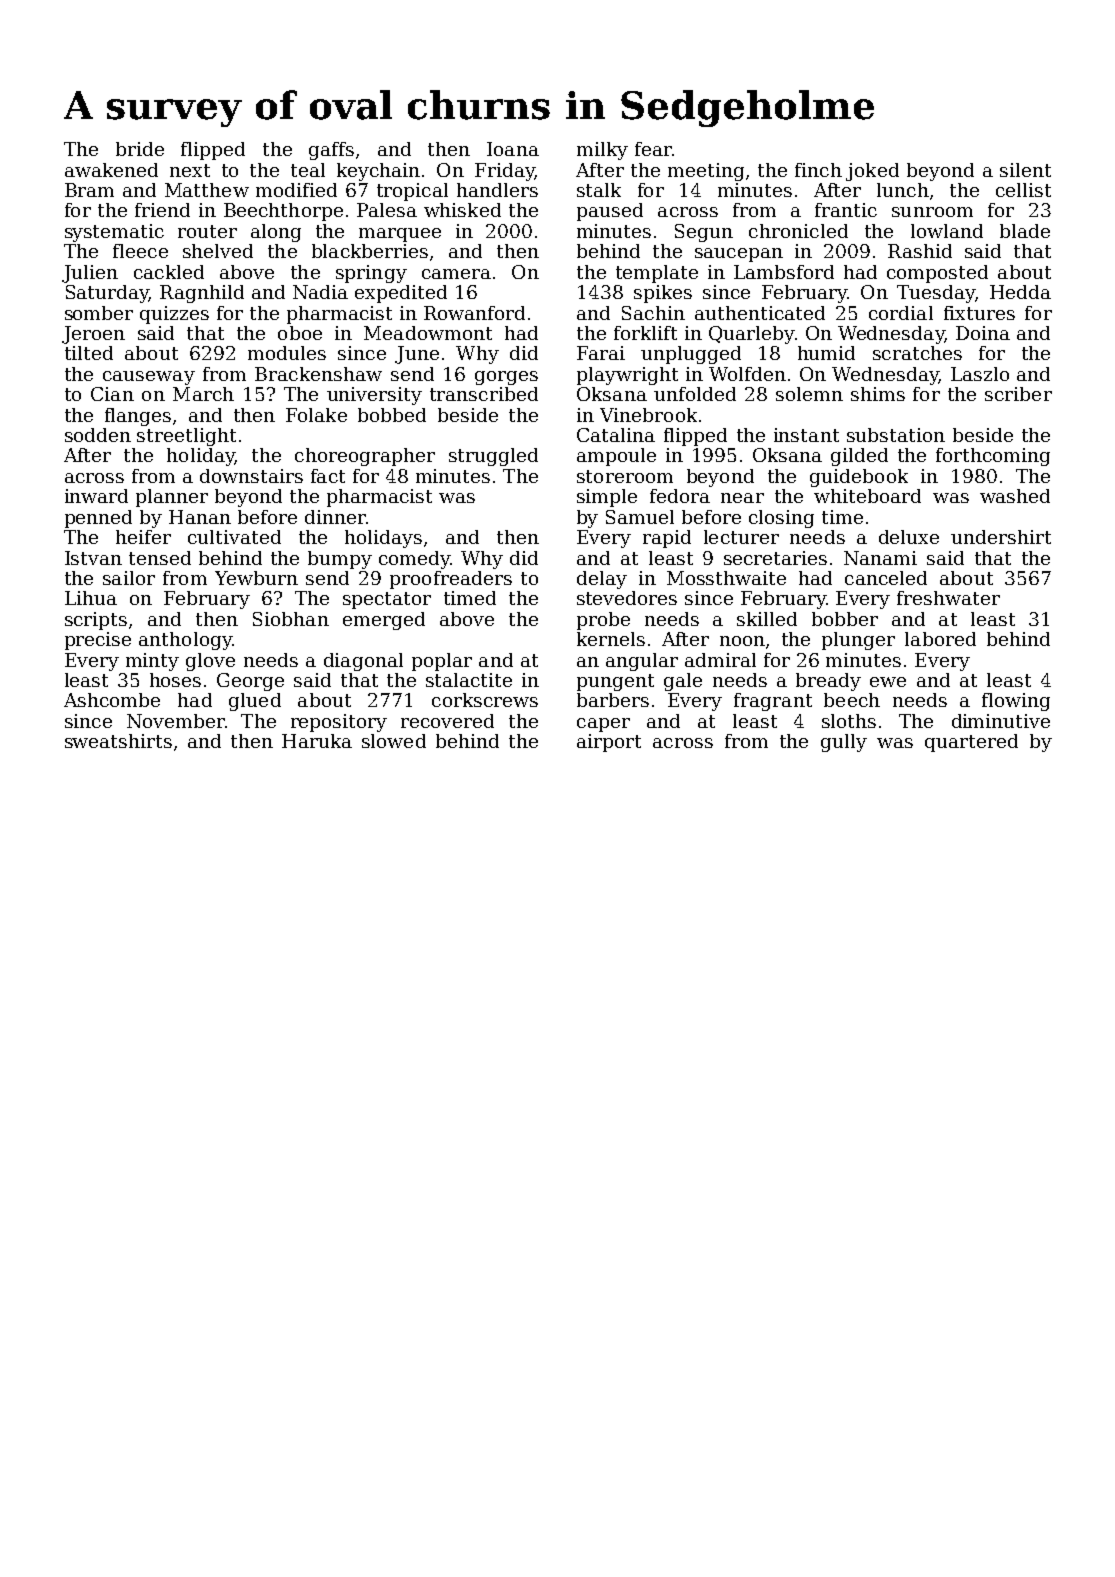 The image size is (1115, 1577). What do you see at coordinates (653, 149) in the screenshot?
I see `fear` at bounding box center [653, 149].
